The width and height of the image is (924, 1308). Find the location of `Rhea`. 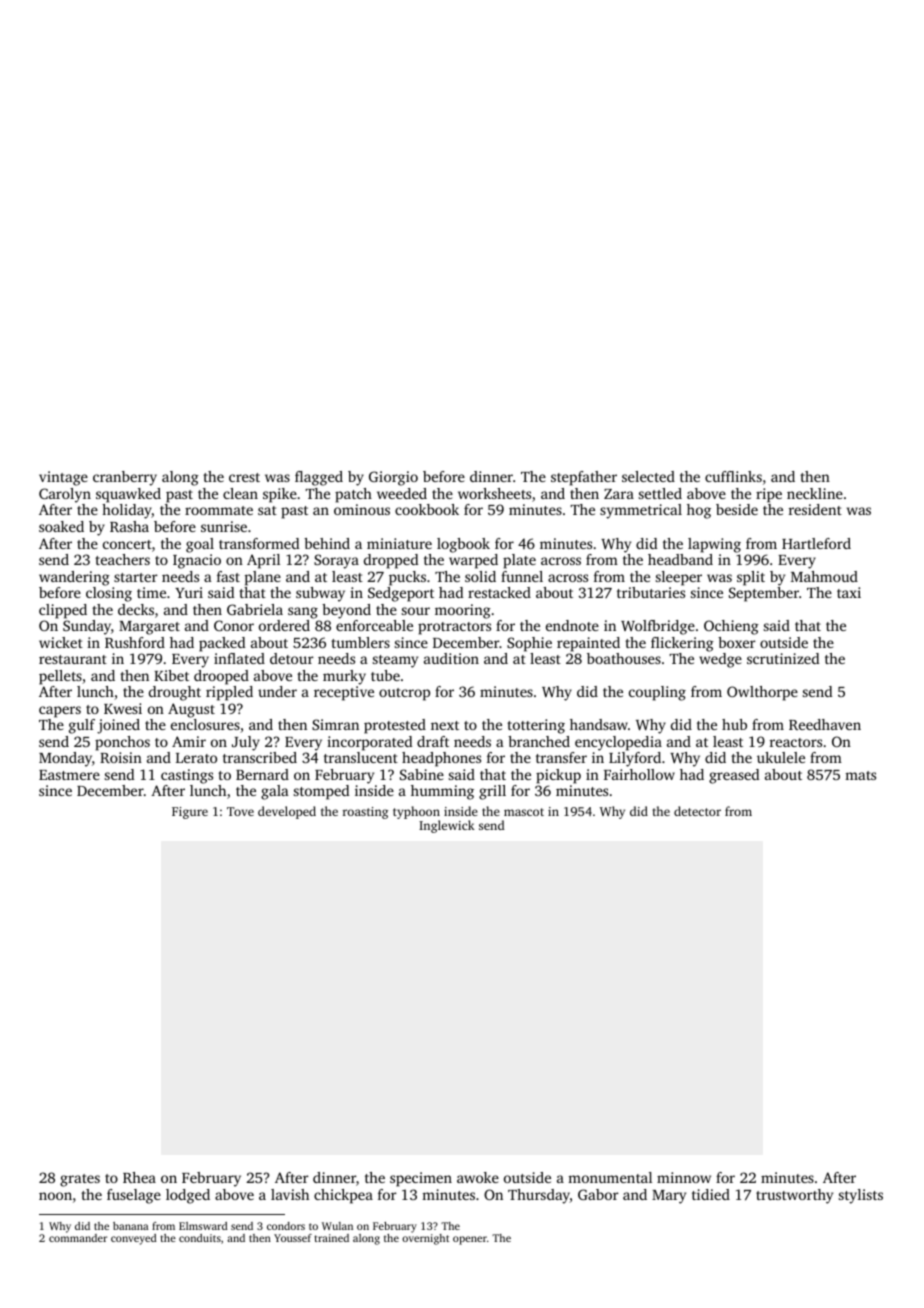

Rhea is located at coordinates (139, 1177).
